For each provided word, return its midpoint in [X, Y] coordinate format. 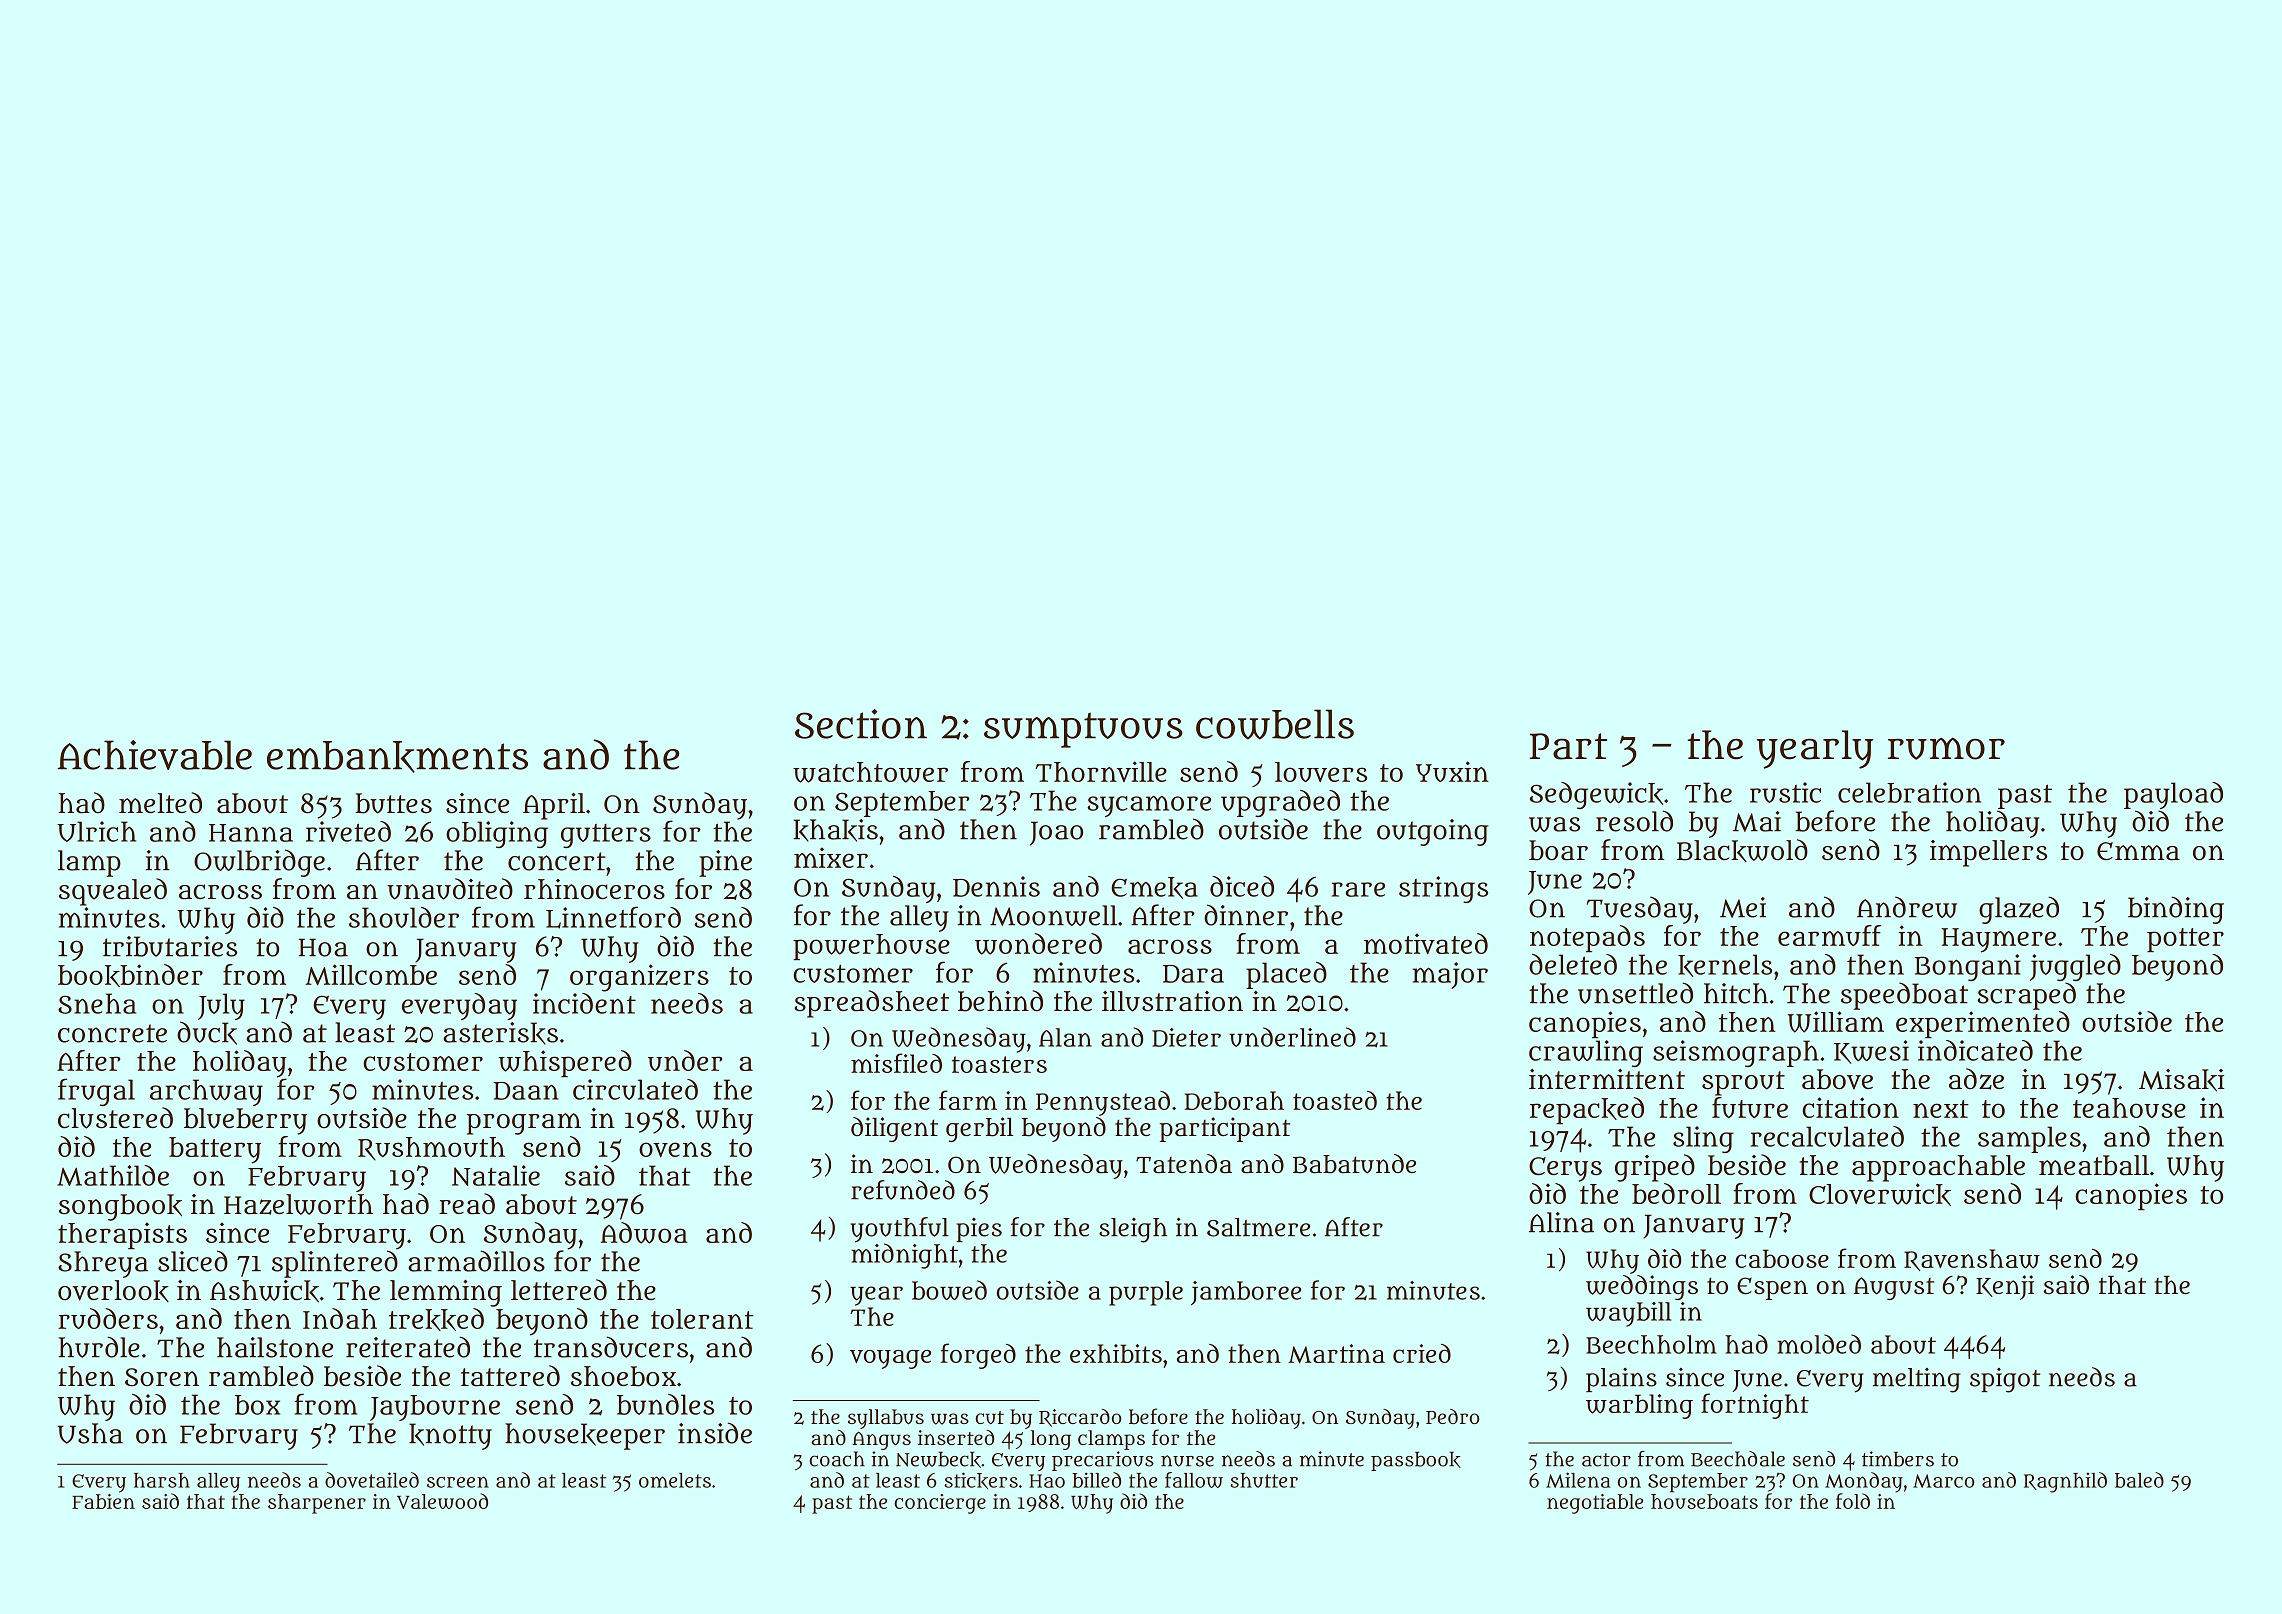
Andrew [1907, 907]
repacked [1587, 1110]
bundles [665, 1404]
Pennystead [1103, 1103]
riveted [348, 831]
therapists [122, 1235]
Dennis [996, 886]
